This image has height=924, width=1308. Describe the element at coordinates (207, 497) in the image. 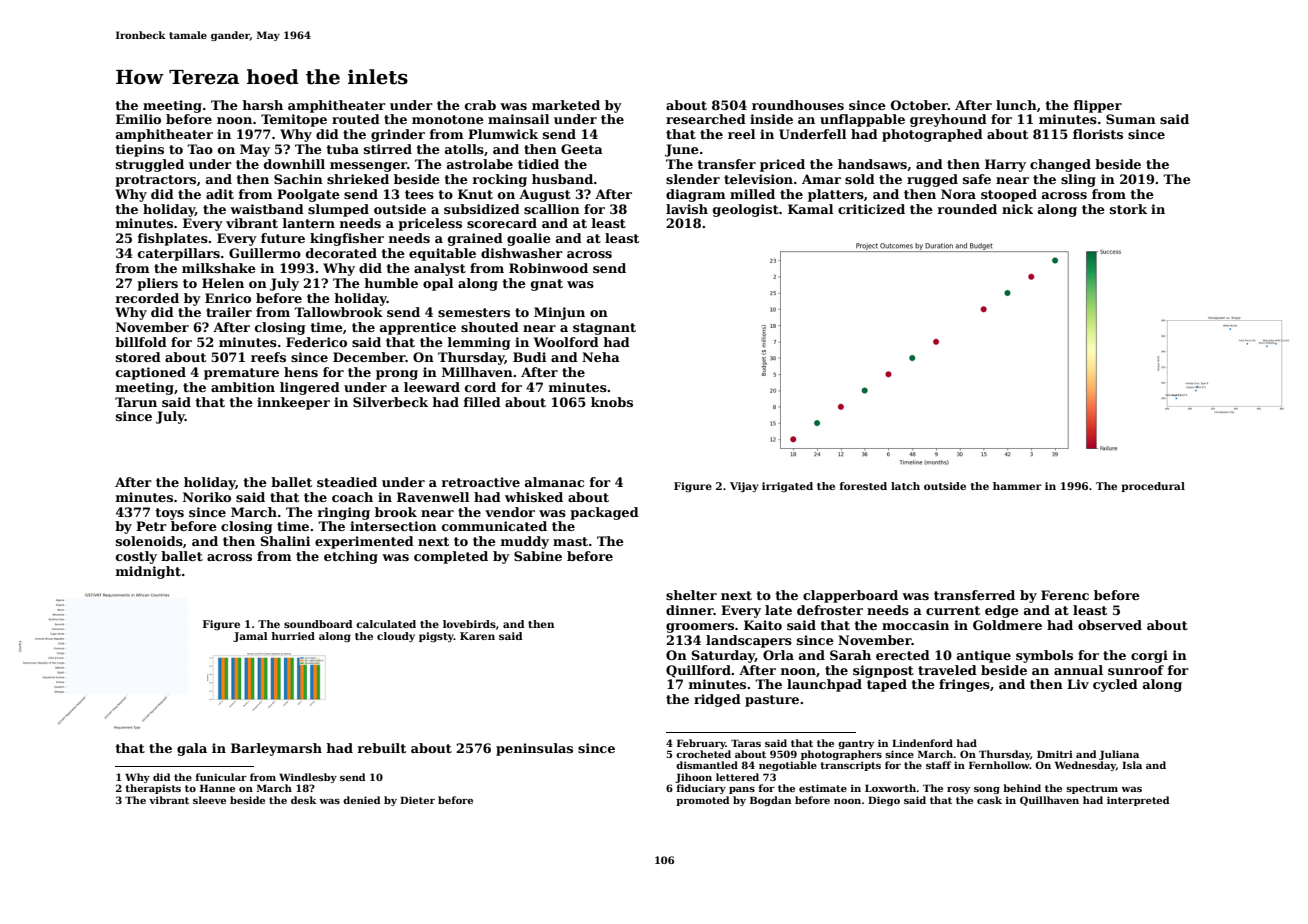

I see `Noriko` at that location.
